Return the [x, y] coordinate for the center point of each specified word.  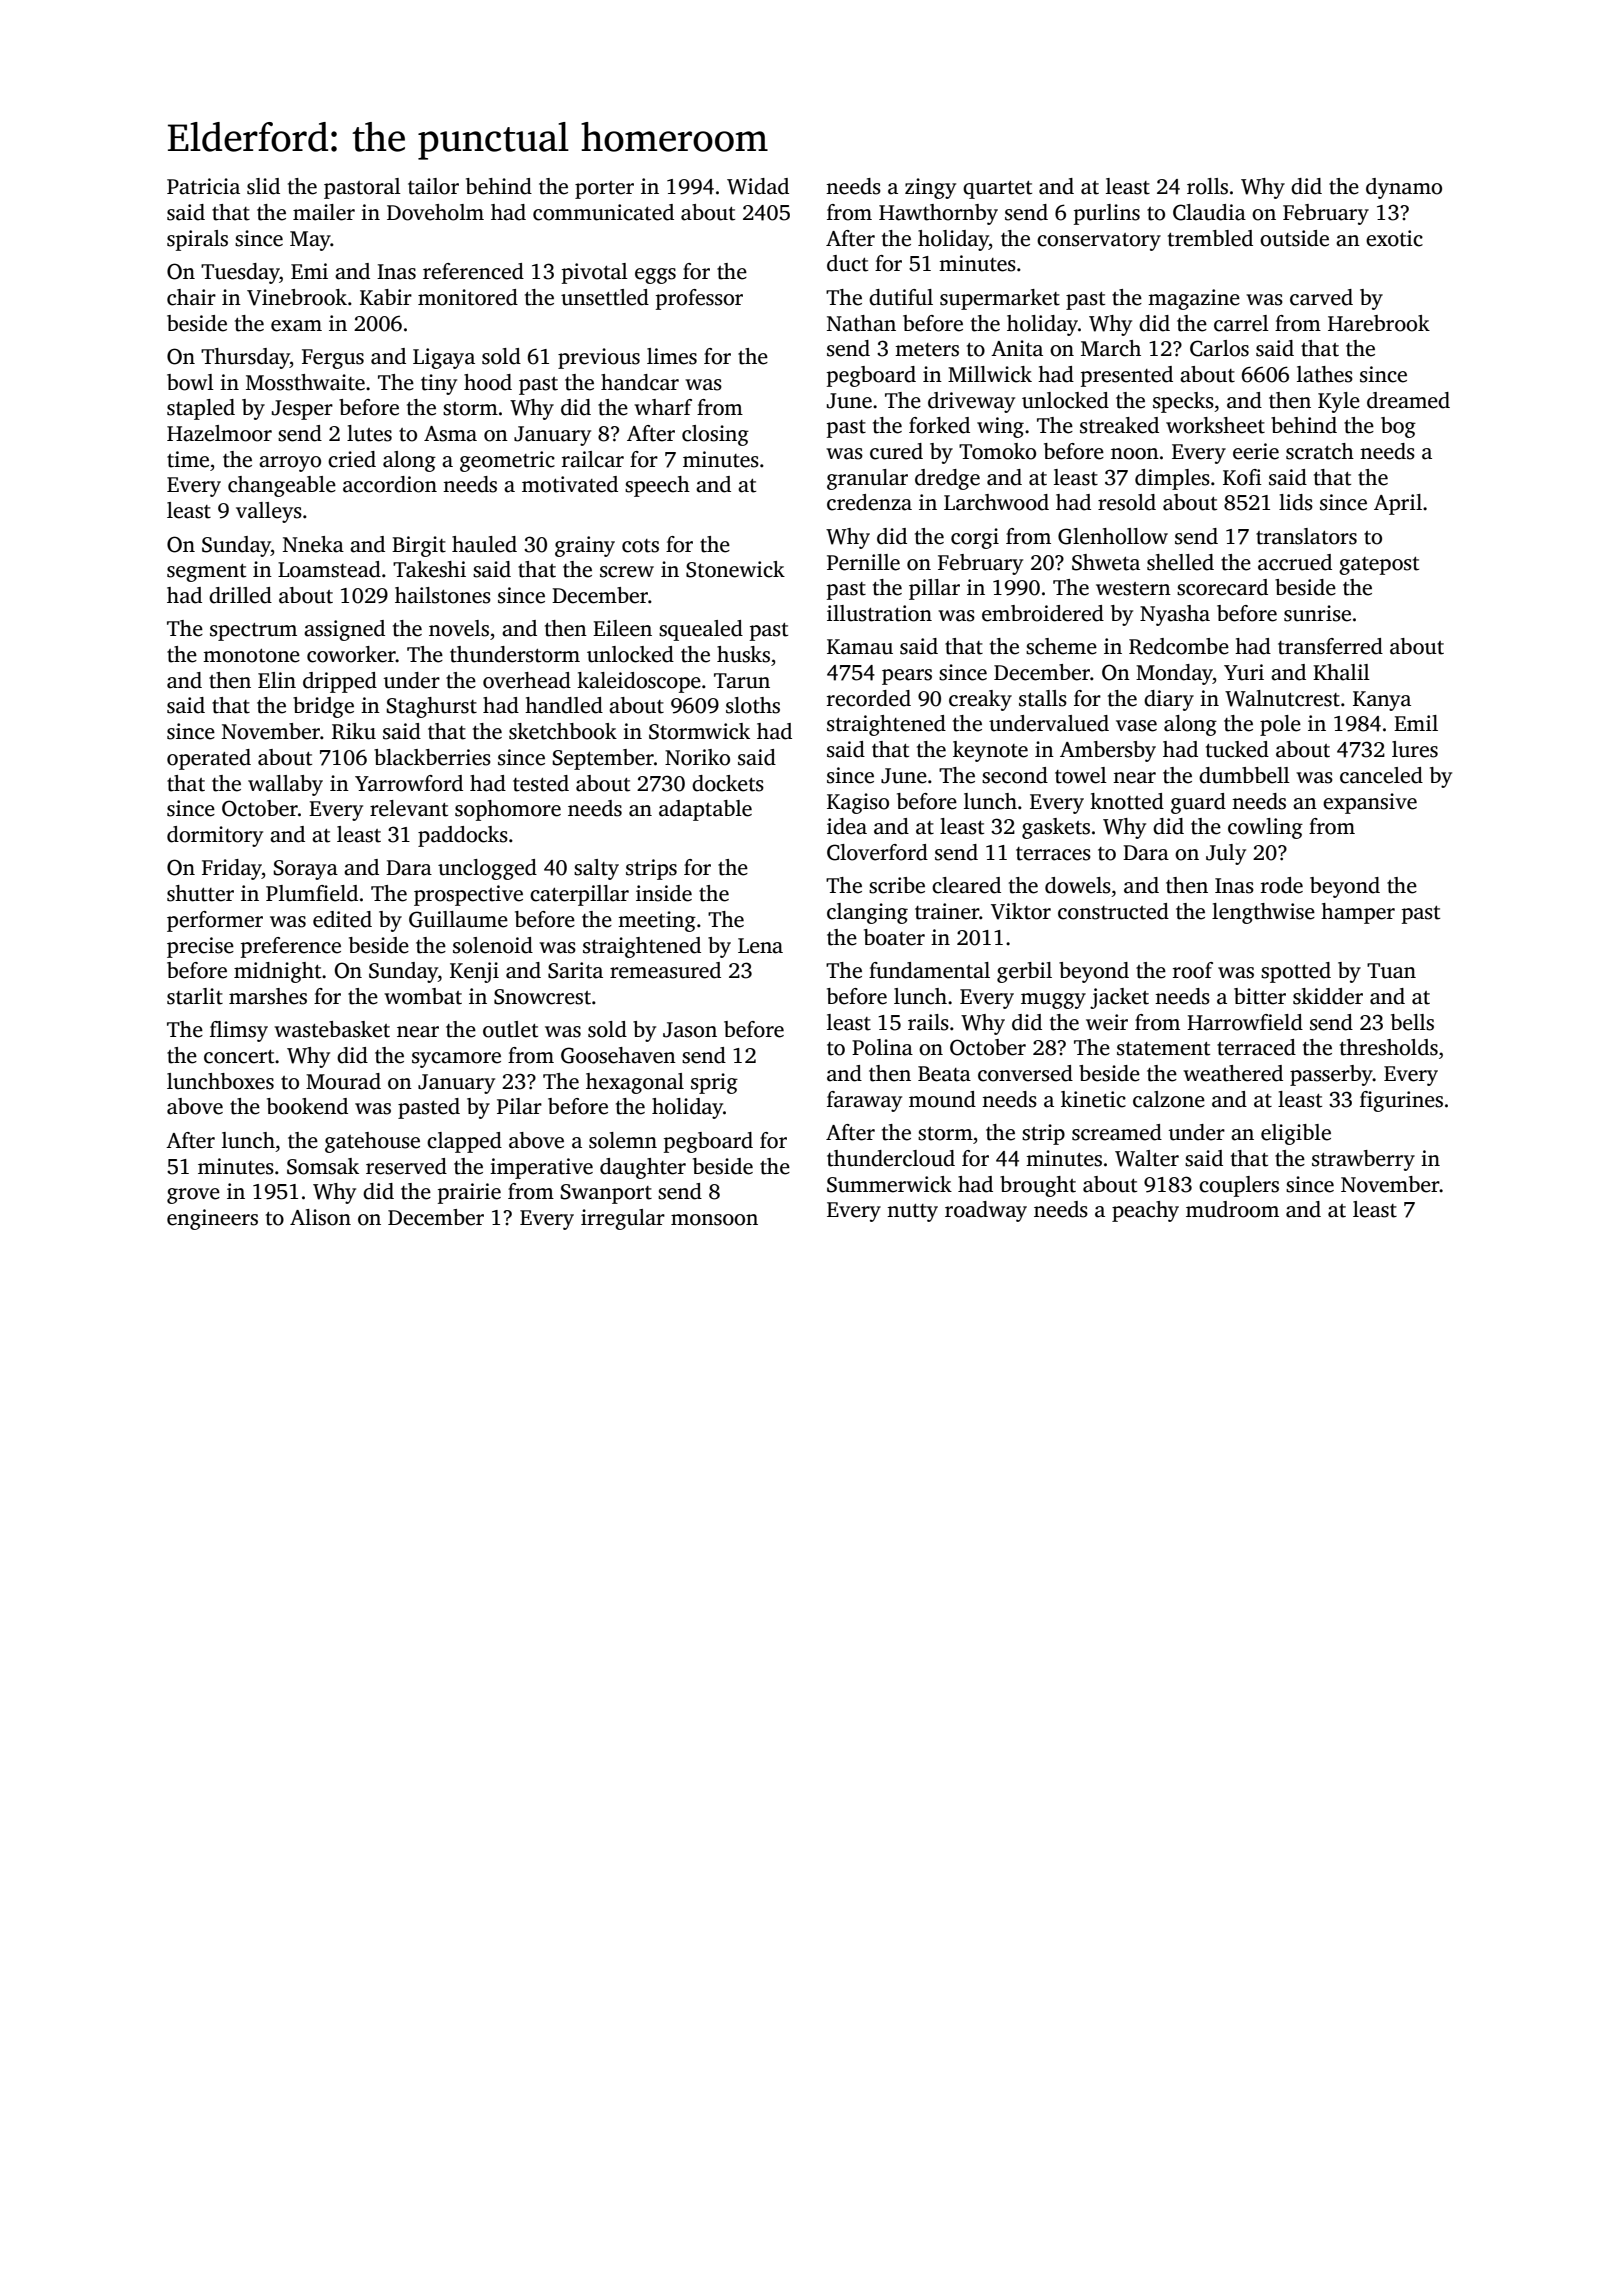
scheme [1061, 646]
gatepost [1379, 566]
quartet [997, 190]
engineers [212, 1219]
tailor [433, 186]
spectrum [253, 632]
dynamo [1404, 188]
